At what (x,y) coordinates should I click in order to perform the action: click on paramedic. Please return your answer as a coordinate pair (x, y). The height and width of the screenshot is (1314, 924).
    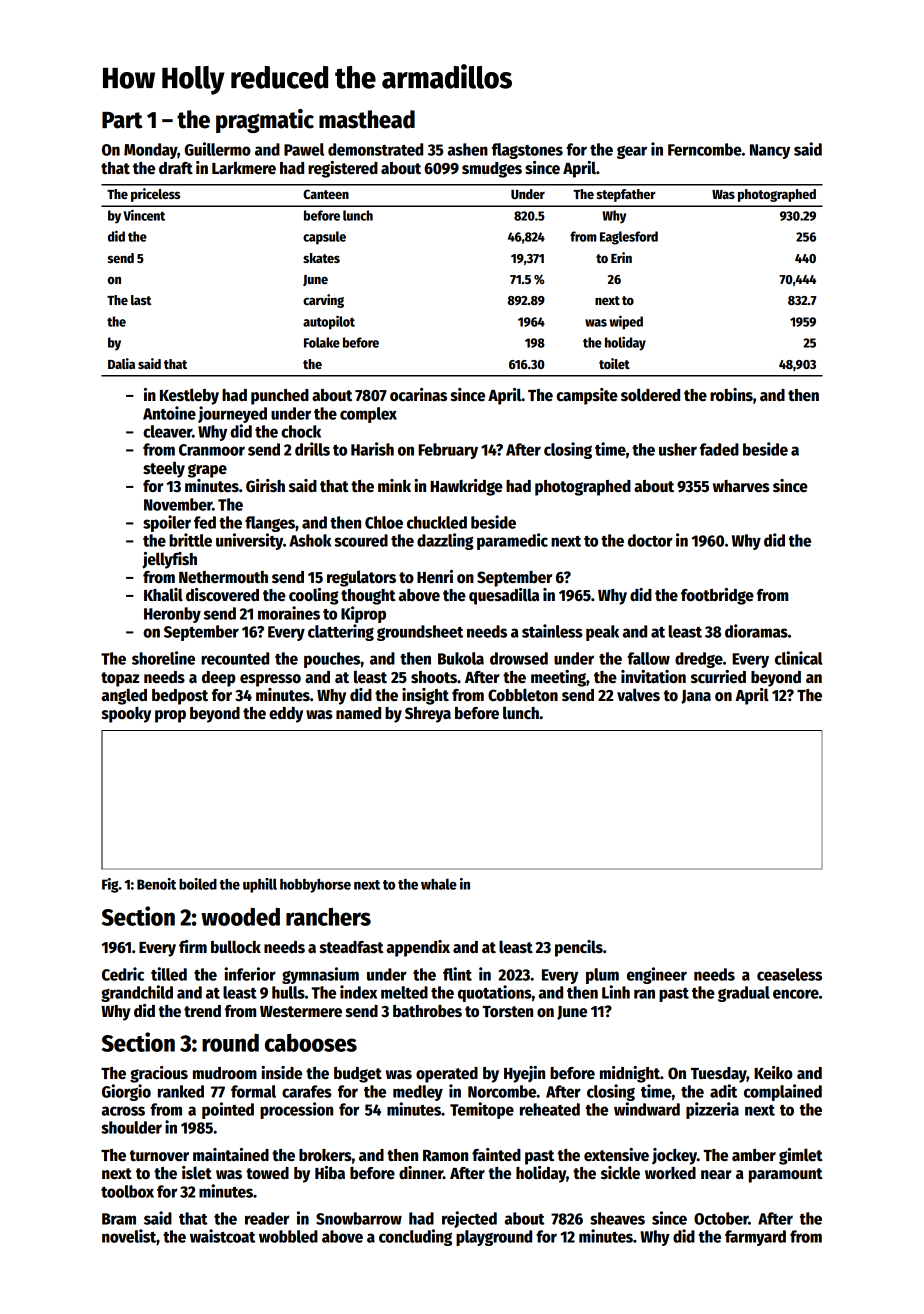
    Looking at the image, I should click on (512, 541).
